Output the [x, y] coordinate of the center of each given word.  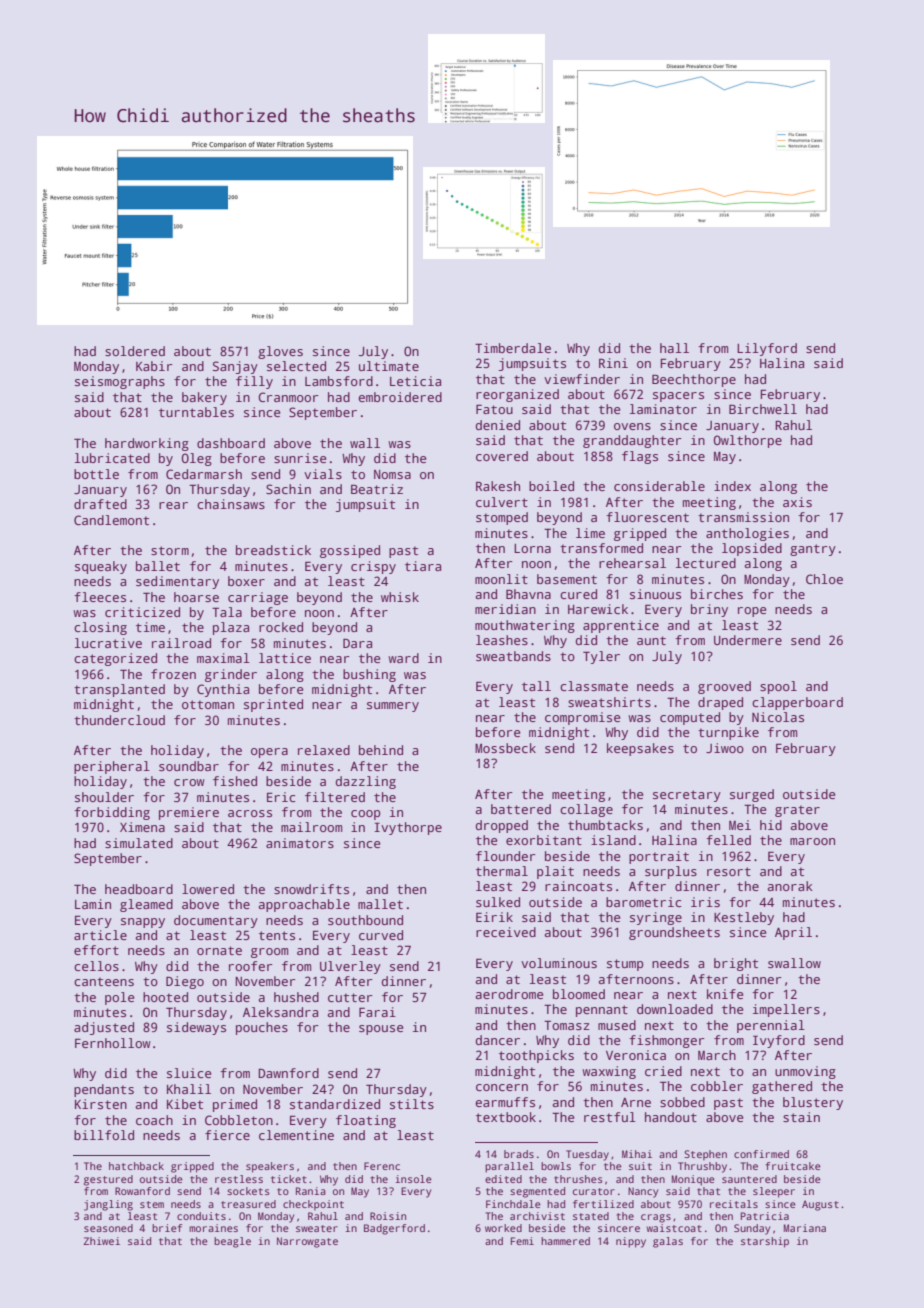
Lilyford [767, 349]
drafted [100, 504]
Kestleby [744, 918]
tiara [423, 566]
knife [725, 994]
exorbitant [544, 840]
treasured [248, 1204]
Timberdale [513, 348]
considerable [659, 486]
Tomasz [567, 1025]
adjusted [104, 1028]
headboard [139, 889]
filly [254, 382]
